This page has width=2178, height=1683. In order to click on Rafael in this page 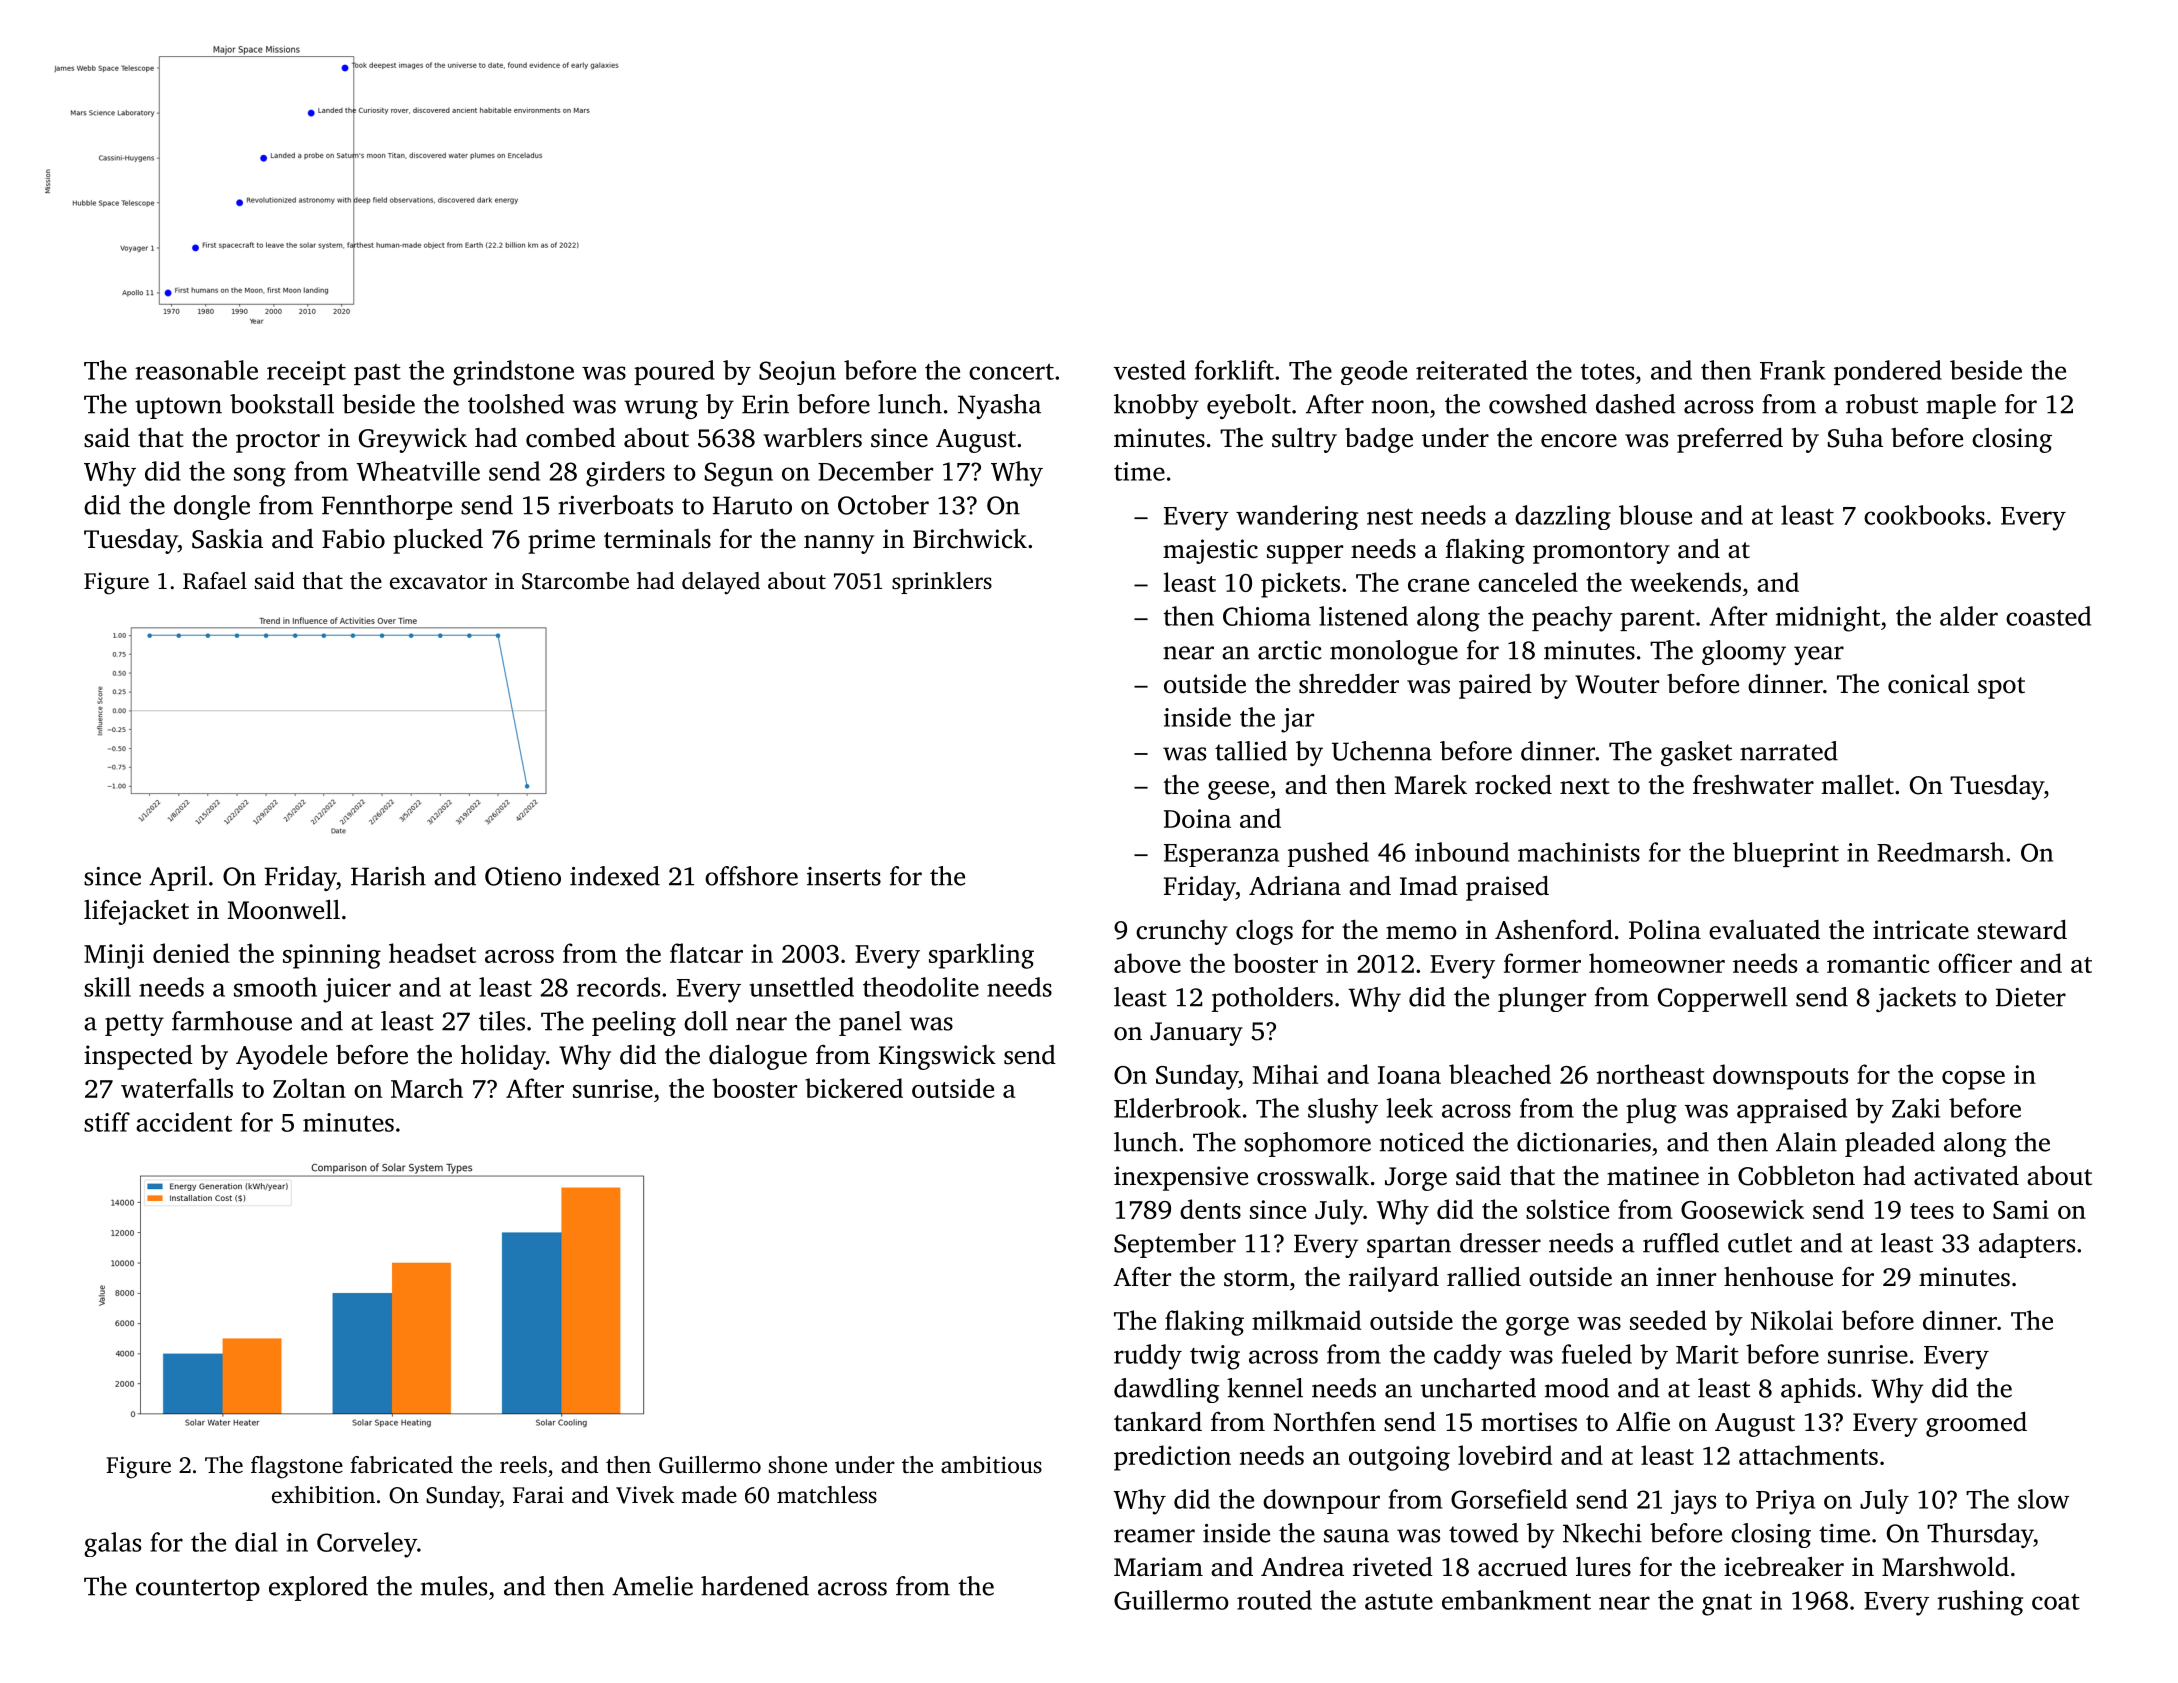, I will do `click(215, 581)`.
